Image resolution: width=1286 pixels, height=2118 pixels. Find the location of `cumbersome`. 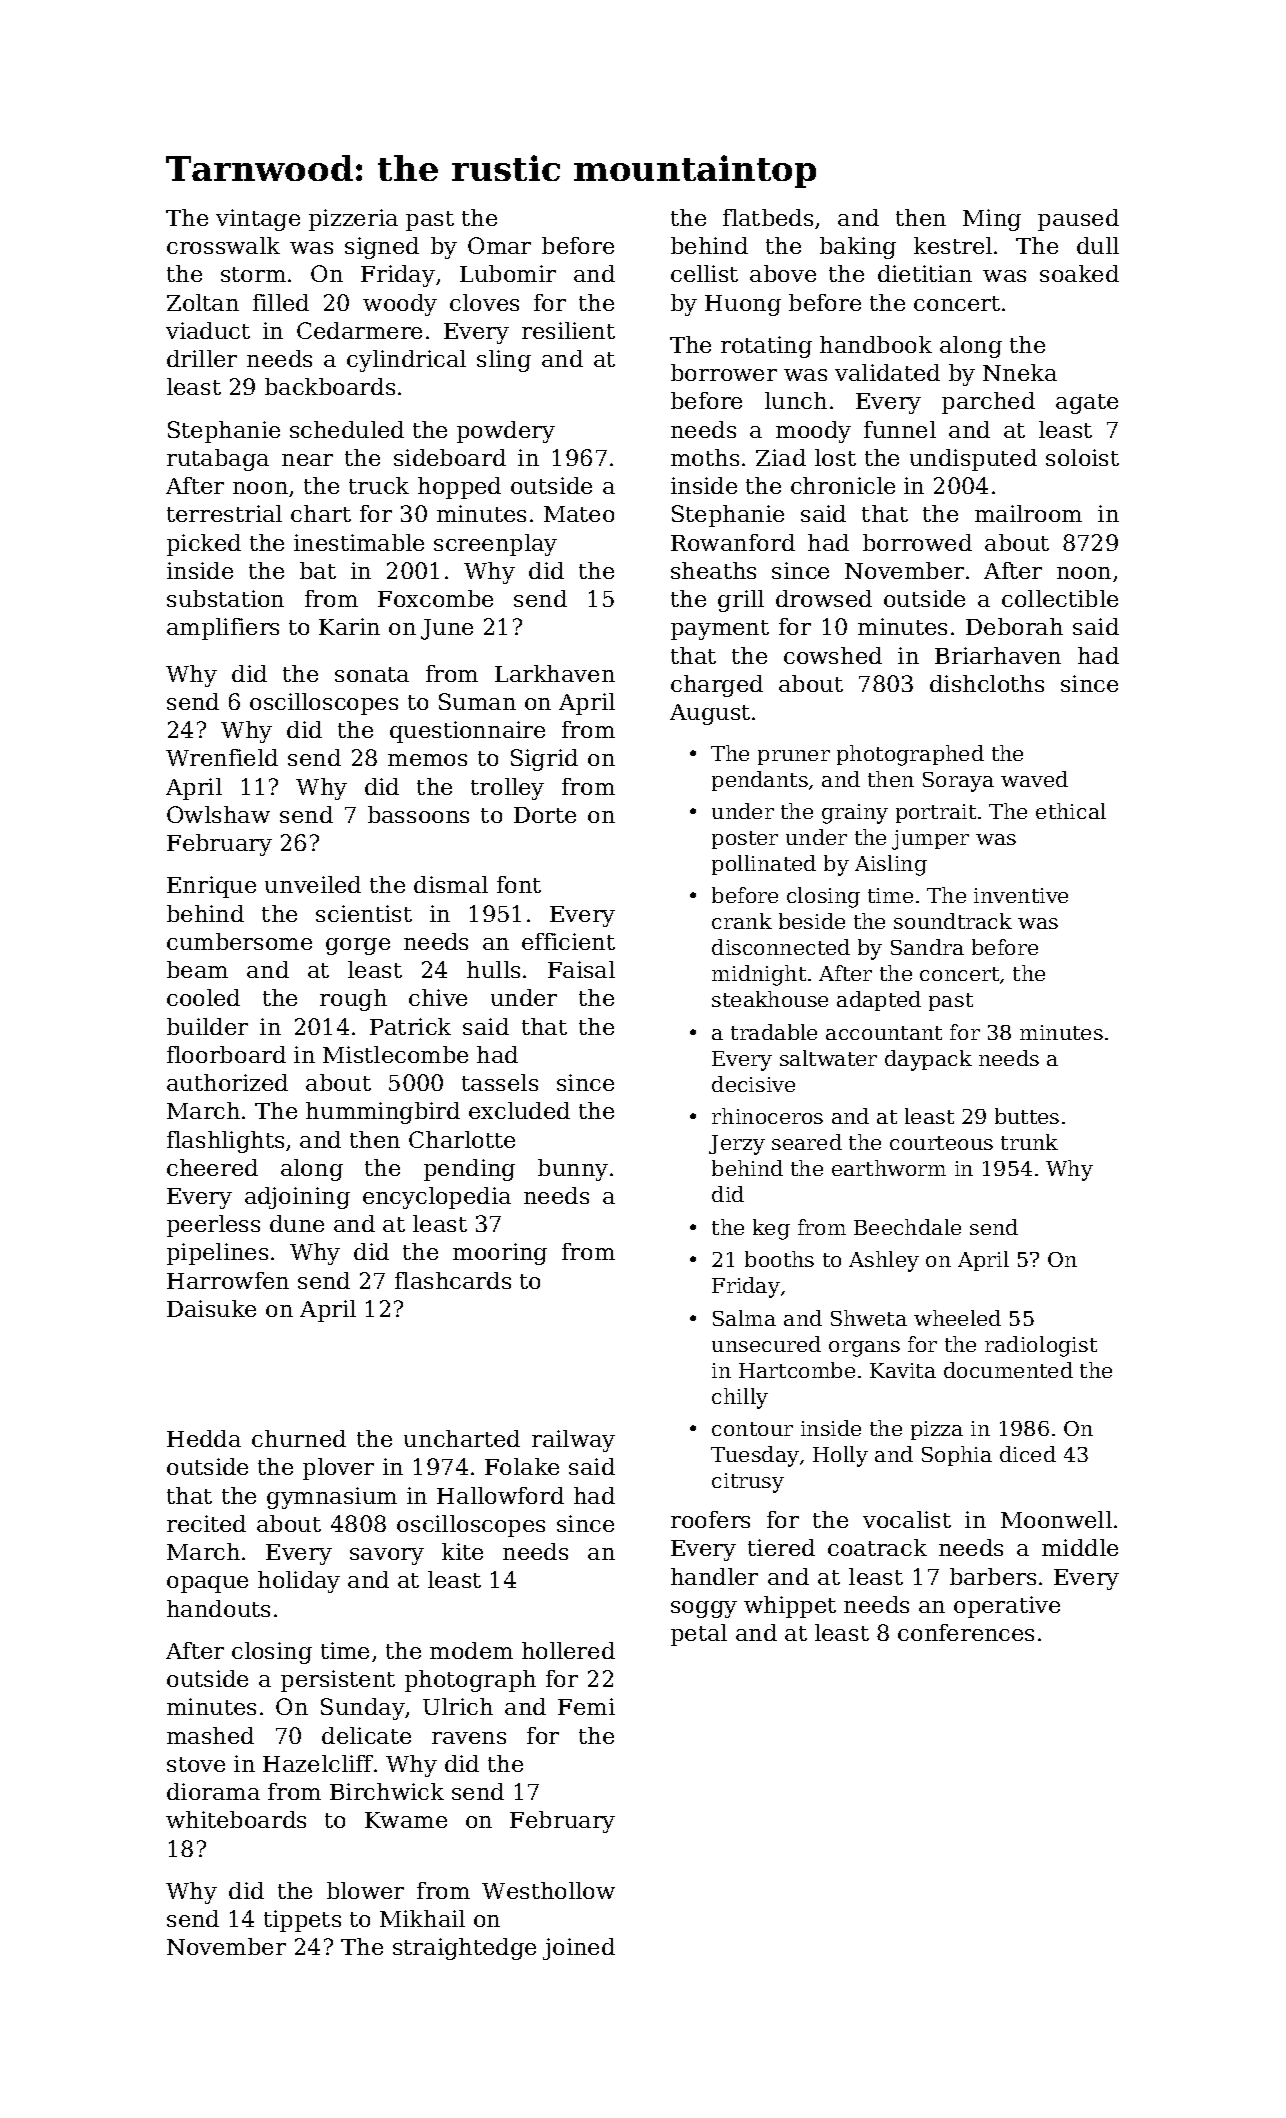

cumbersome is located at coordinates (239, 941).
